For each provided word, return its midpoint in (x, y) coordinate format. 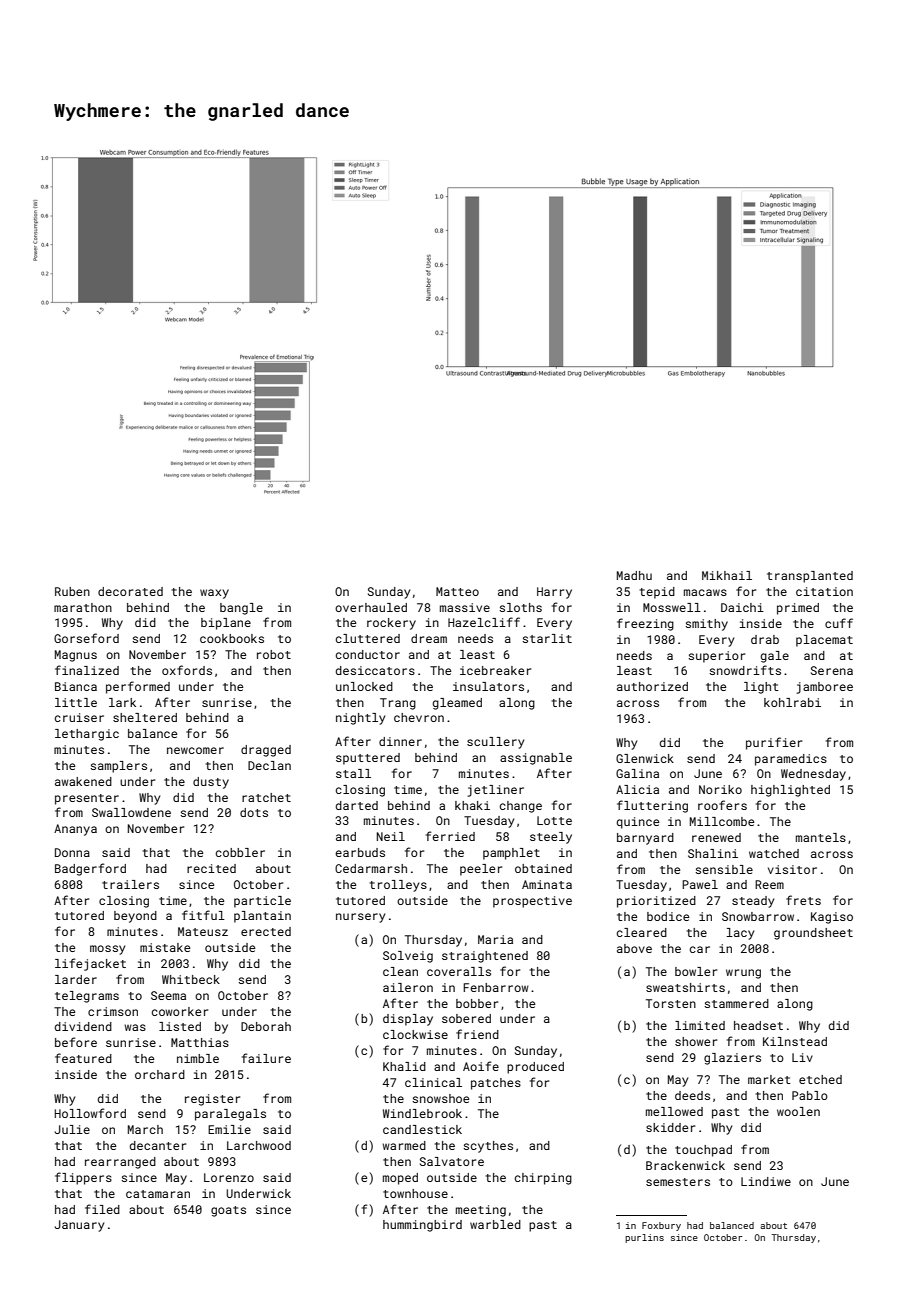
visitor (792, 869)
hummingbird (422, 1226)
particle (262, 902)
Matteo (457, 591)
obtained (543, 868)
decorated (130, 591)
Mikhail (727, 575)
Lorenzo (229, 1177)
